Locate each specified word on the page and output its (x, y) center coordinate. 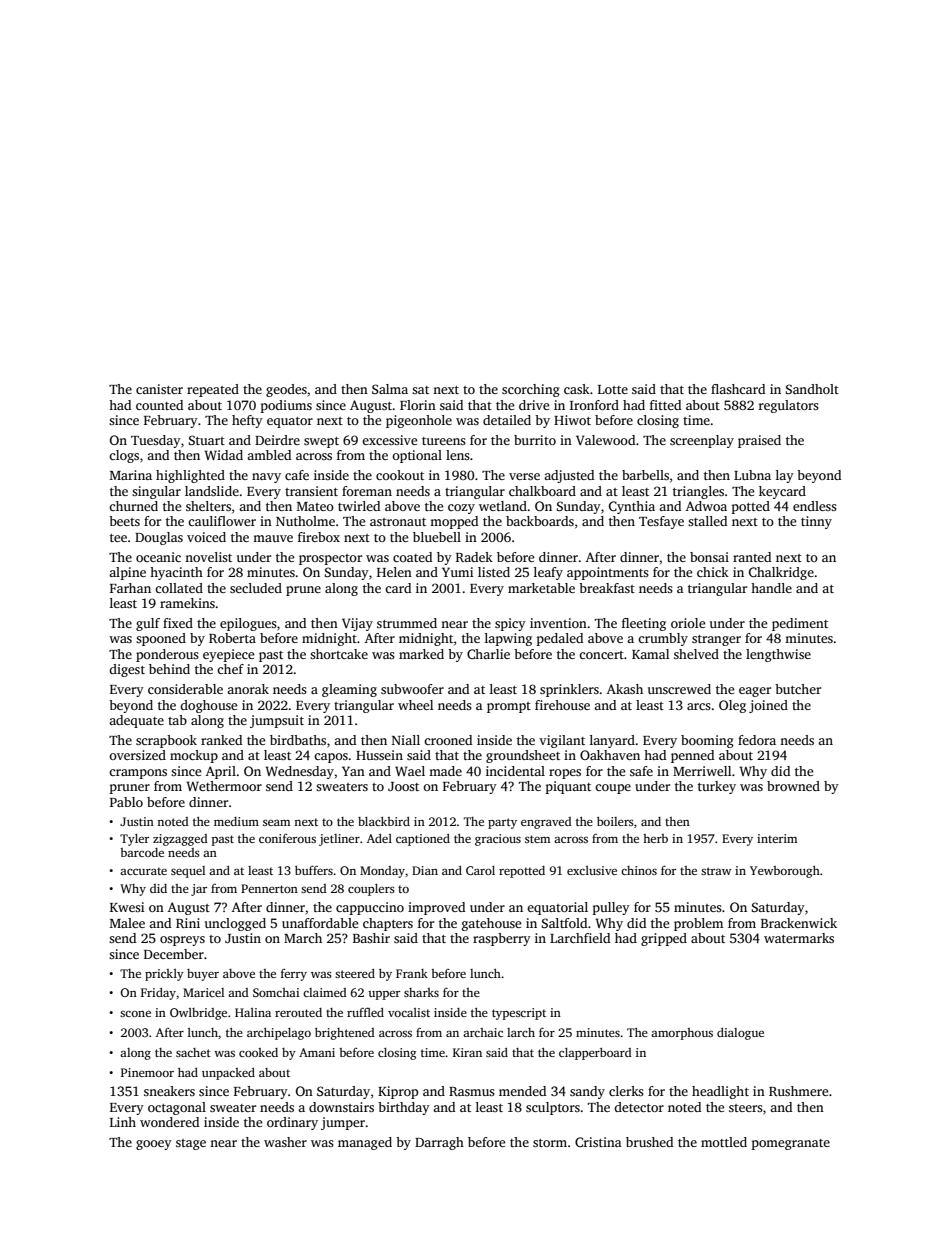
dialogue (740, 1034)
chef (230, 669)
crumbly (663, 639)
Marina (131, 475)
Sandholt (812, 389)
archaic (483, 1032)
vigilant (562, 741)
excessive (389, 440)
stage (191, 1144)
